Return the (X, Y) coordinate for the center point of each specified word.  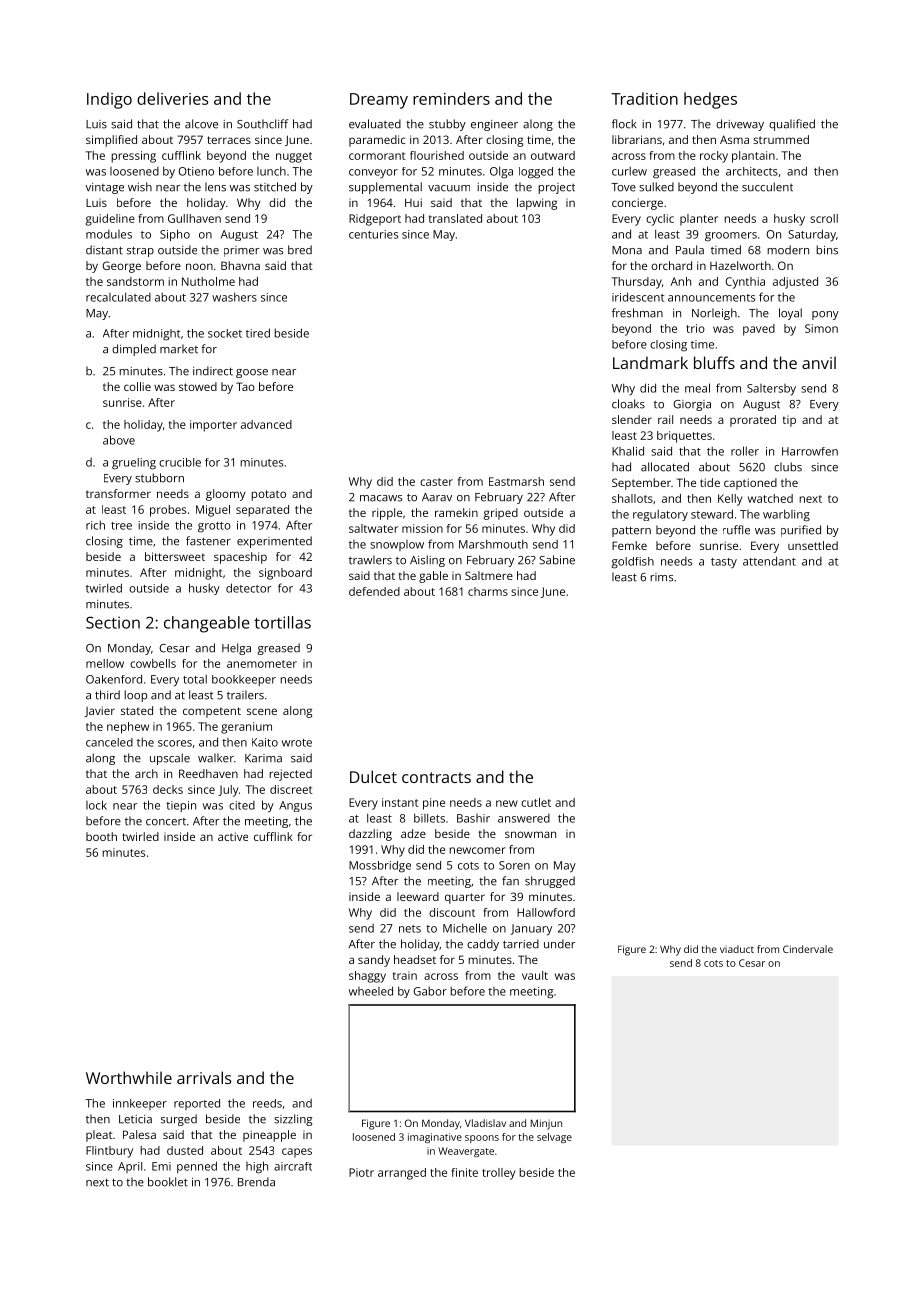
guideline (110, 220)
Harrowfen (810, 451)
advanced (266, 424)
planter (699, 220)
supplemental (385, 188)
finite (464, 1172)
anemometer (262, 664)
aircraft (293, 1166)
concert (166, 822)
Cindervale (808, 949)
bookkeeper (244, 680)
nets (410, 929)
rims (661, 577)
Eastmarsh (516, 481)
